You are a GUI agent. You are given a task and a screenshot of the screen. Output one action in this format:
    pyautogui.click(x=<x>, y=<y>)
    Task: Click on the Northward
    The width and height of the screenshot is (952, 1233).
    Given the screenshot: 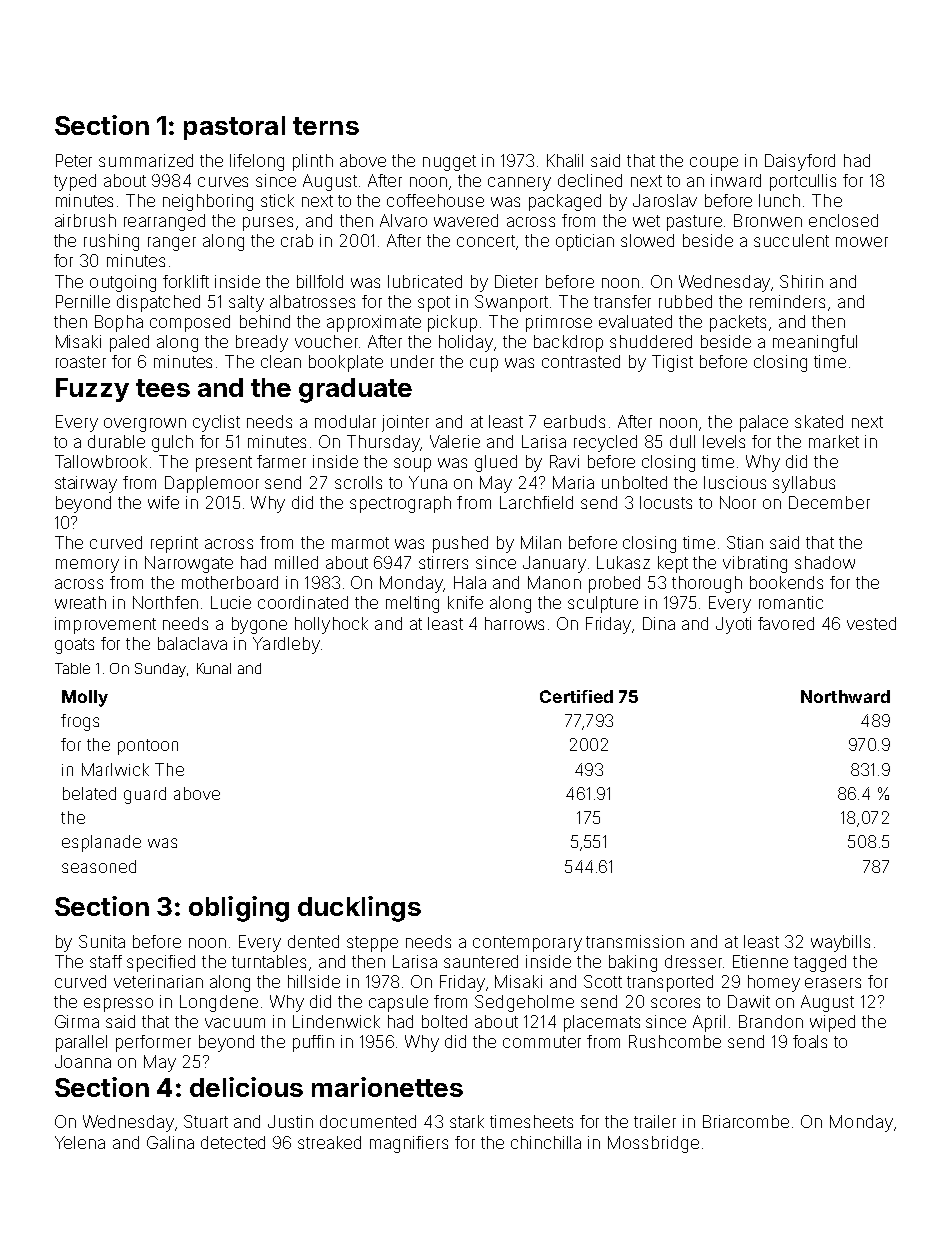 What is the action you would take?
    pyautogui.click(x=845, y=696)
